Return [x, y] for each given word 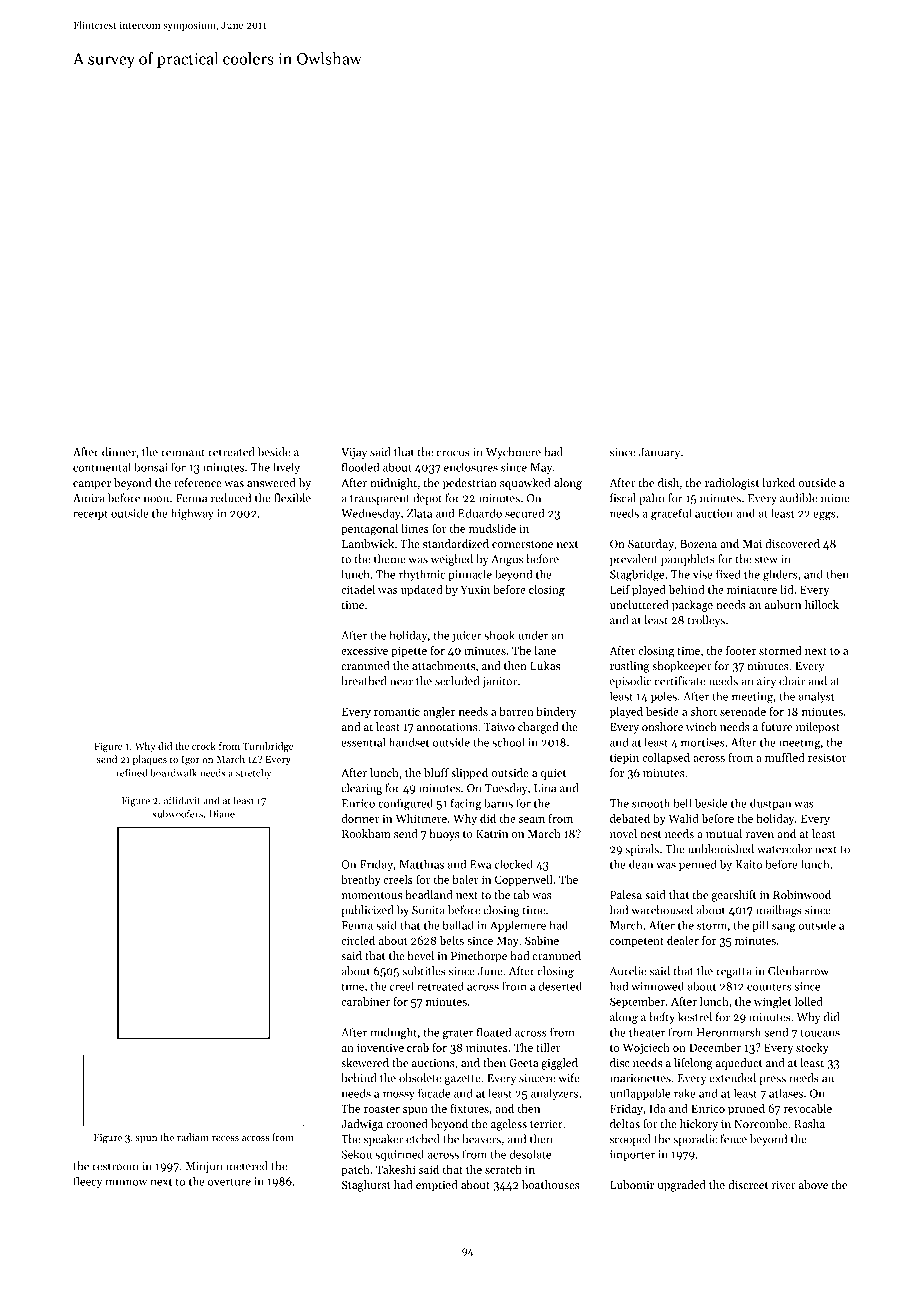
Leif [620, 589]
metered [247, 1166]
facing [466, 804]
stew [766, 560]
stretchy [254, 774]
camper [92, 485]
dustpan [770, 804]
